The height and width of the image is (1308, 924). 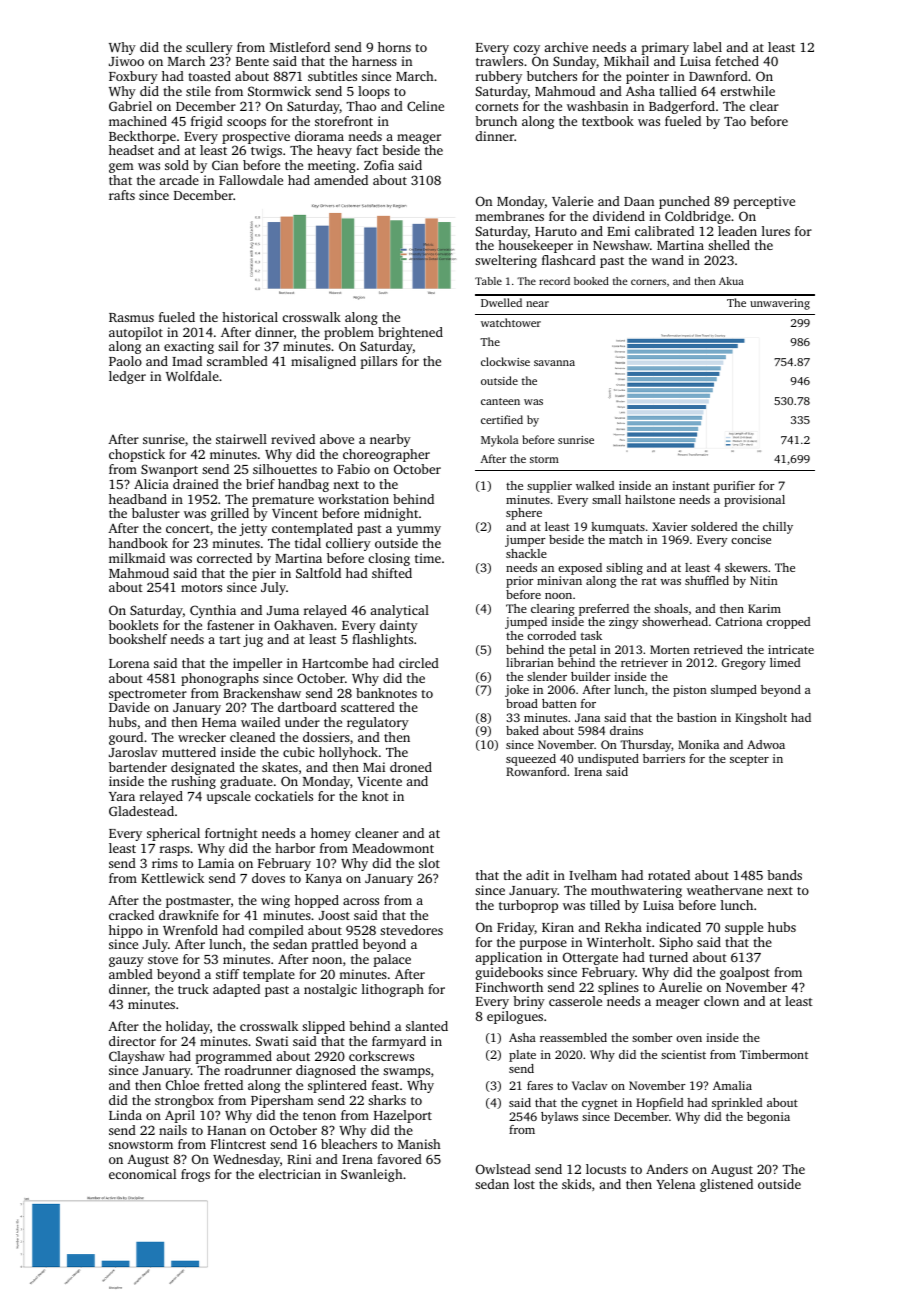 I want to click on supple, so click(x=744, y=928).
